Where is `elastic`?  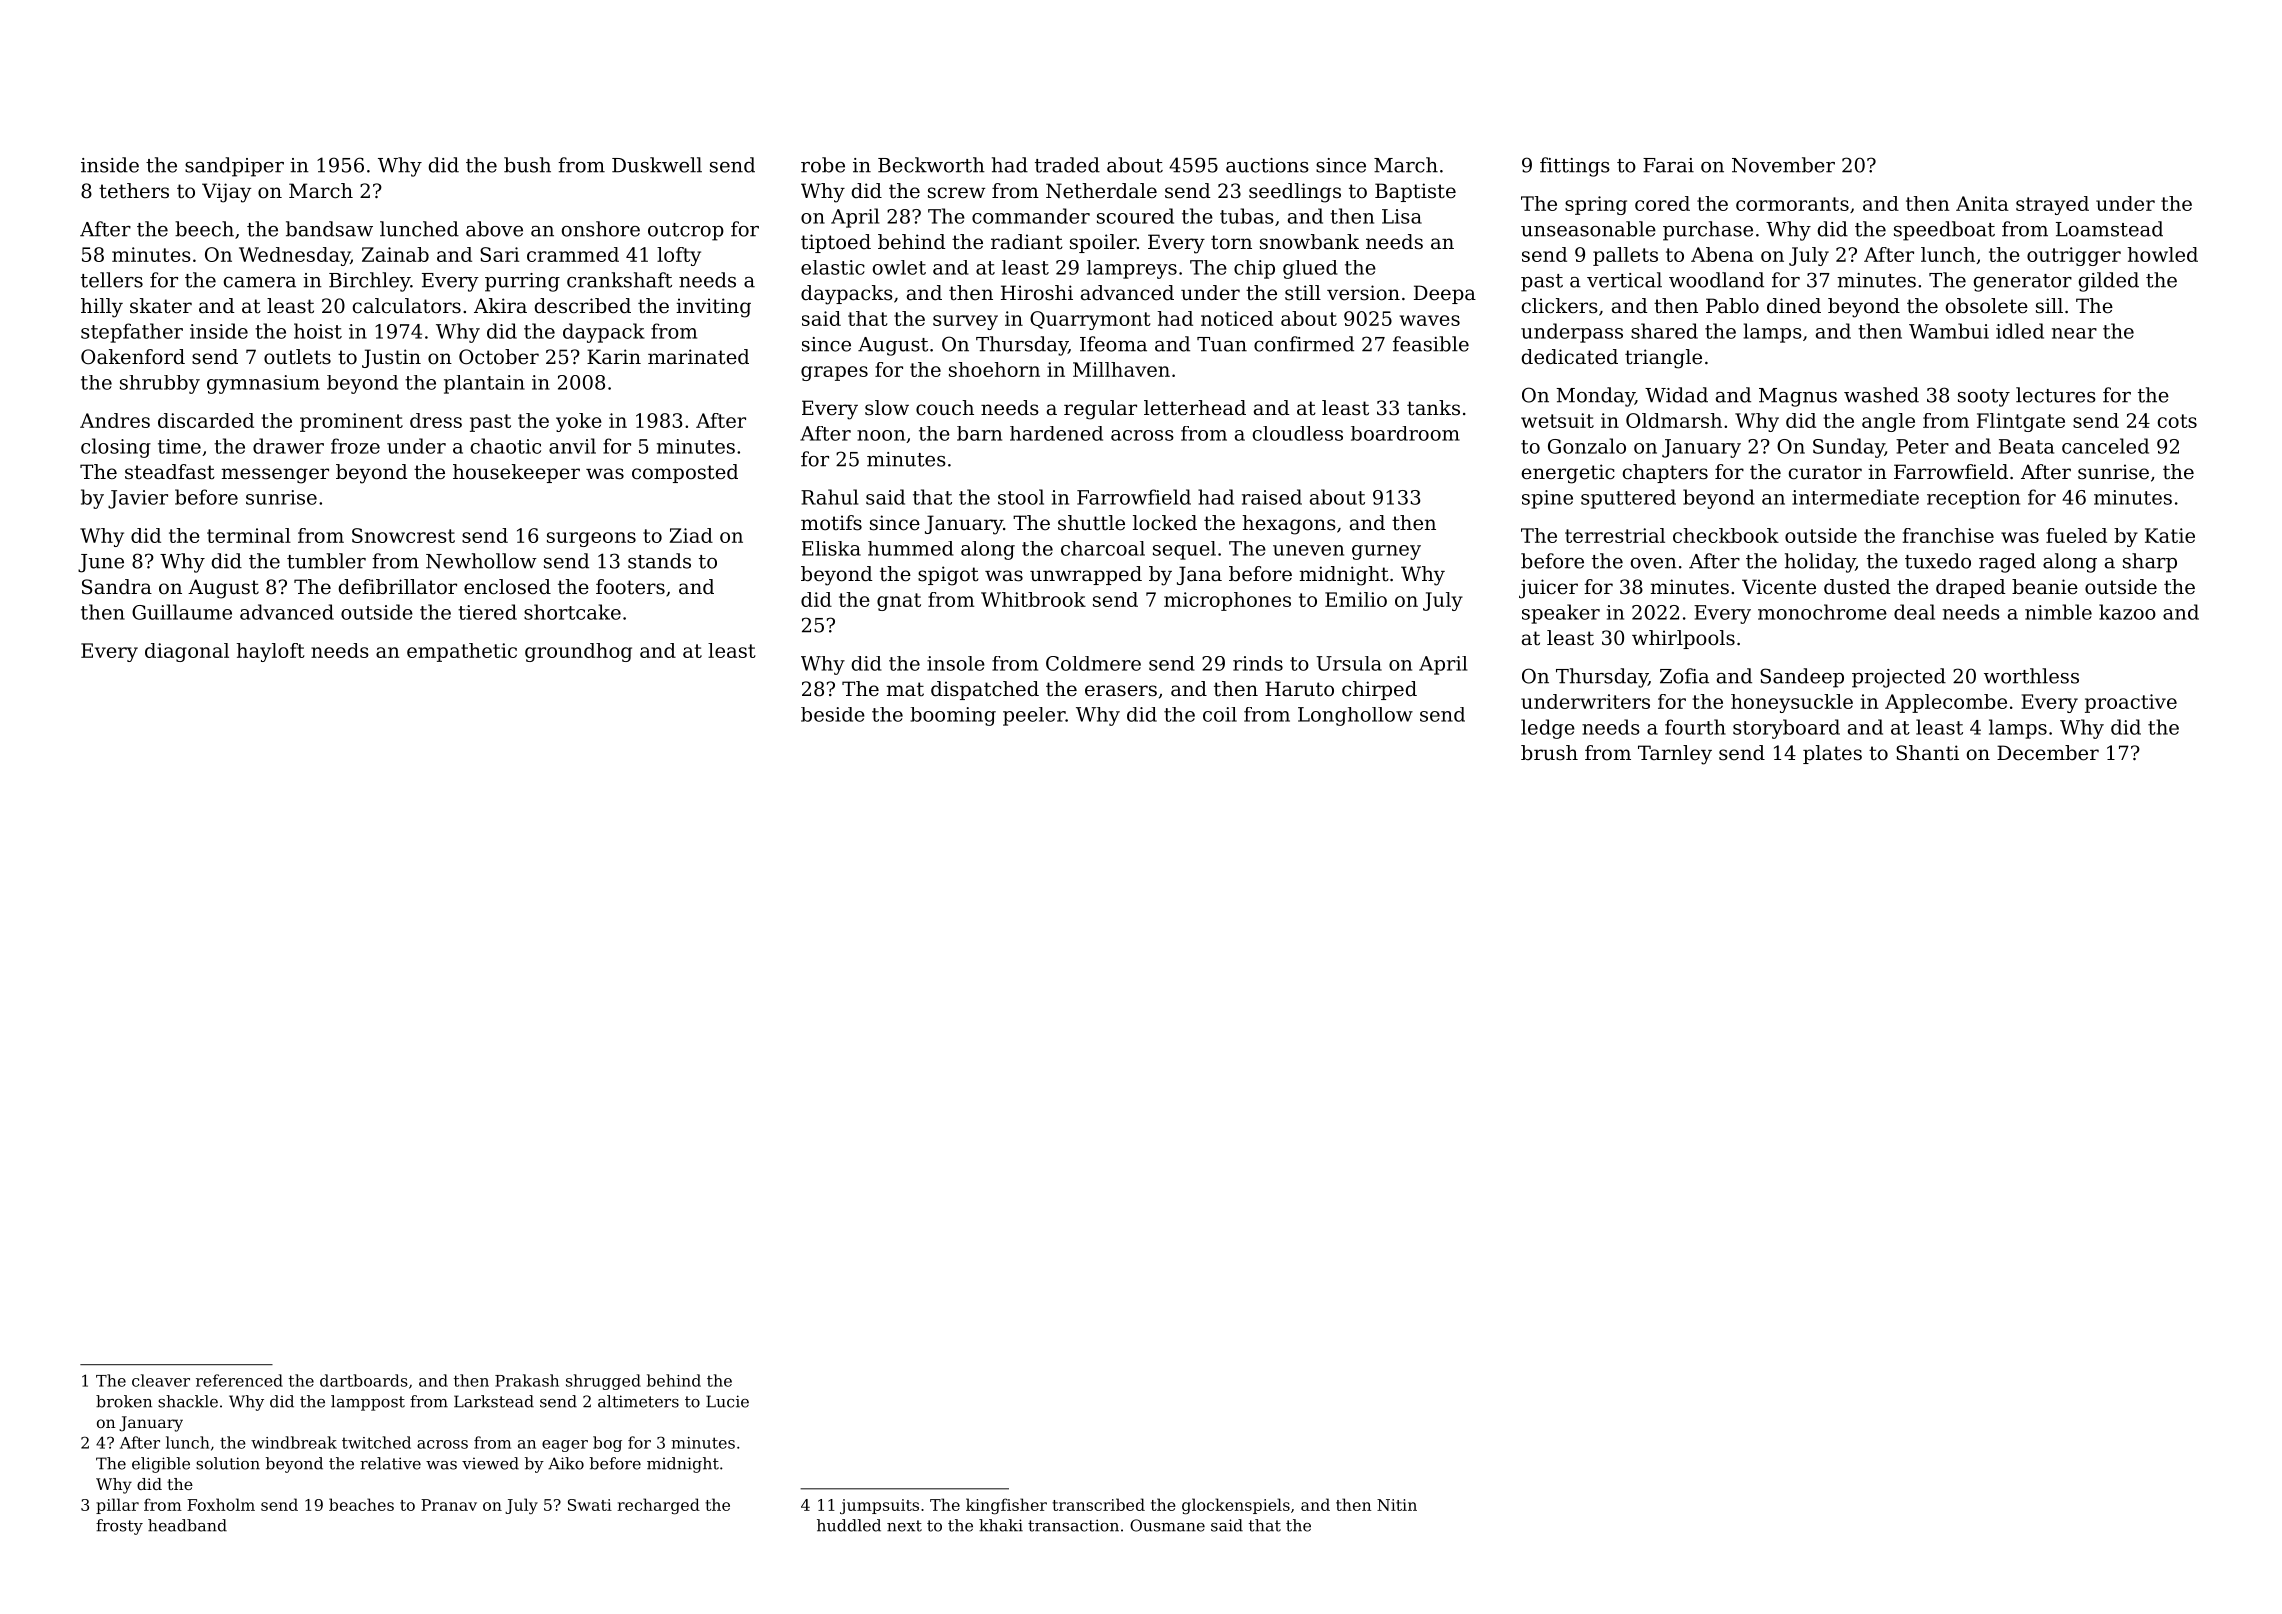
elastic is located at coordinates (833, 267).
